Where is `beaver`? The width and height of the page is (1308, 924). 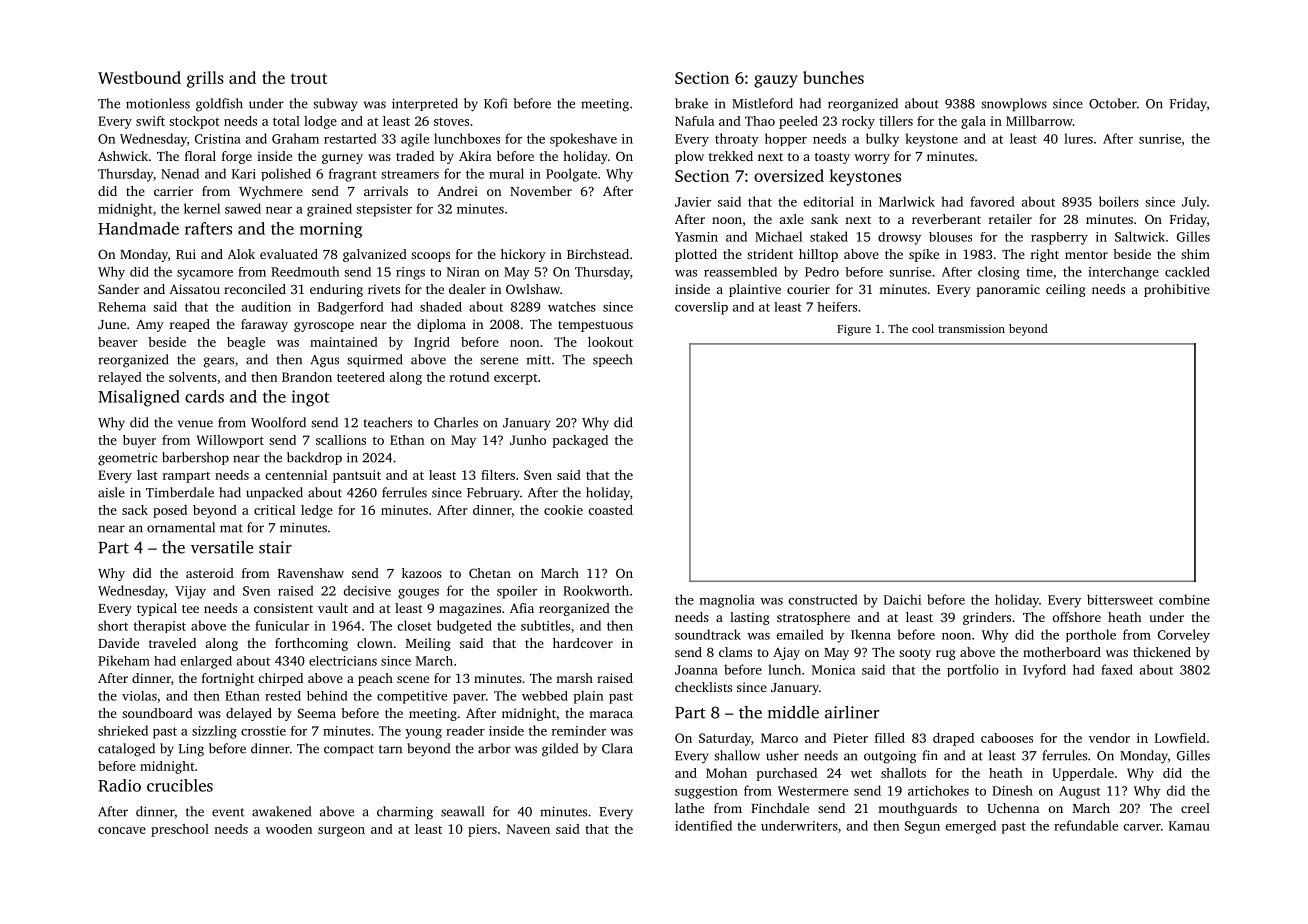 beaver is located at coordinates (118, 342).
